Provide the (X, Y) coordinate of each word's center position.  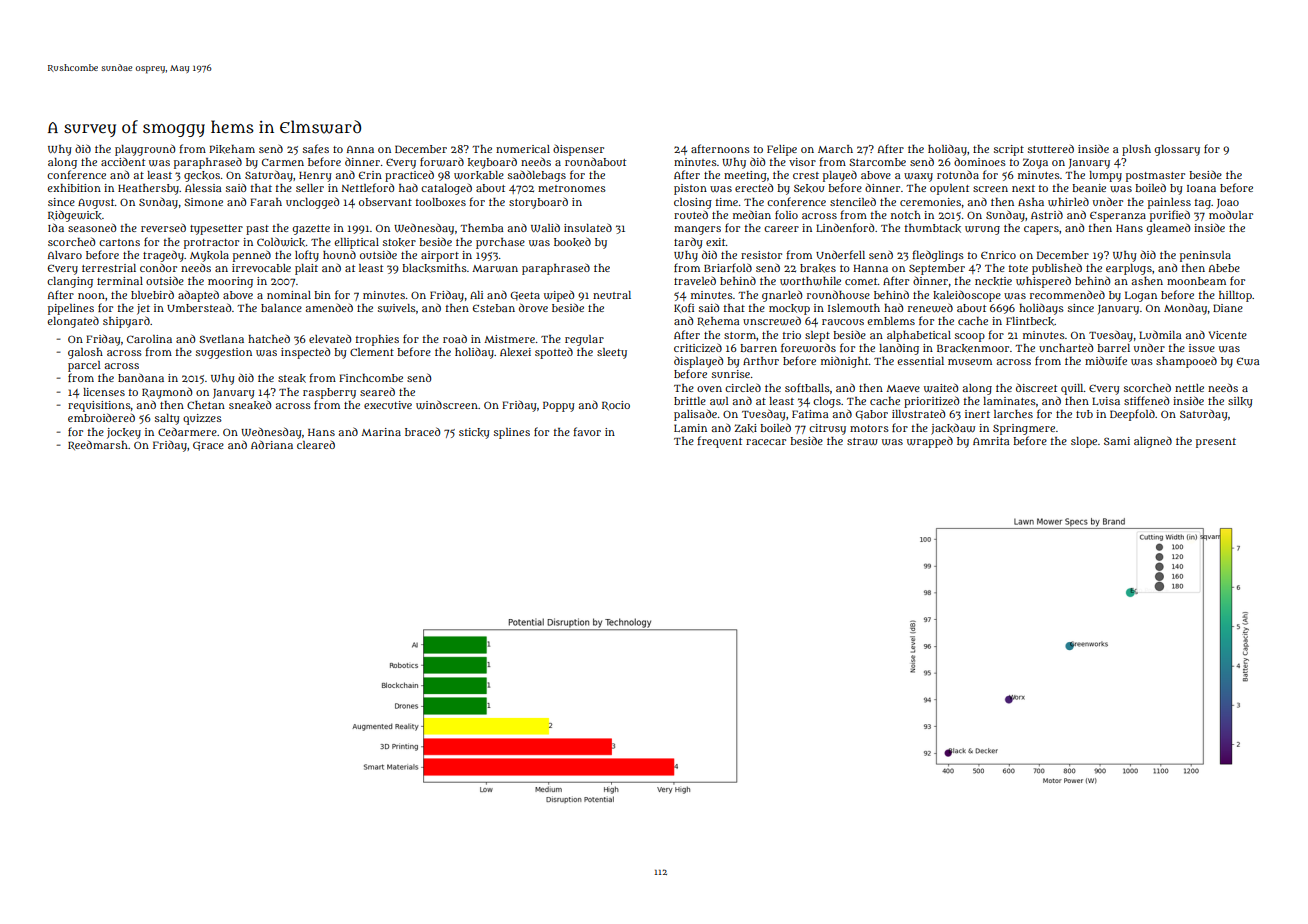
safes (316, 148)
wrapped (930, 442)
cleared (316, 445)
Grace (208, 446)
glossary (1177, 150)
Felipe (782, 150)
